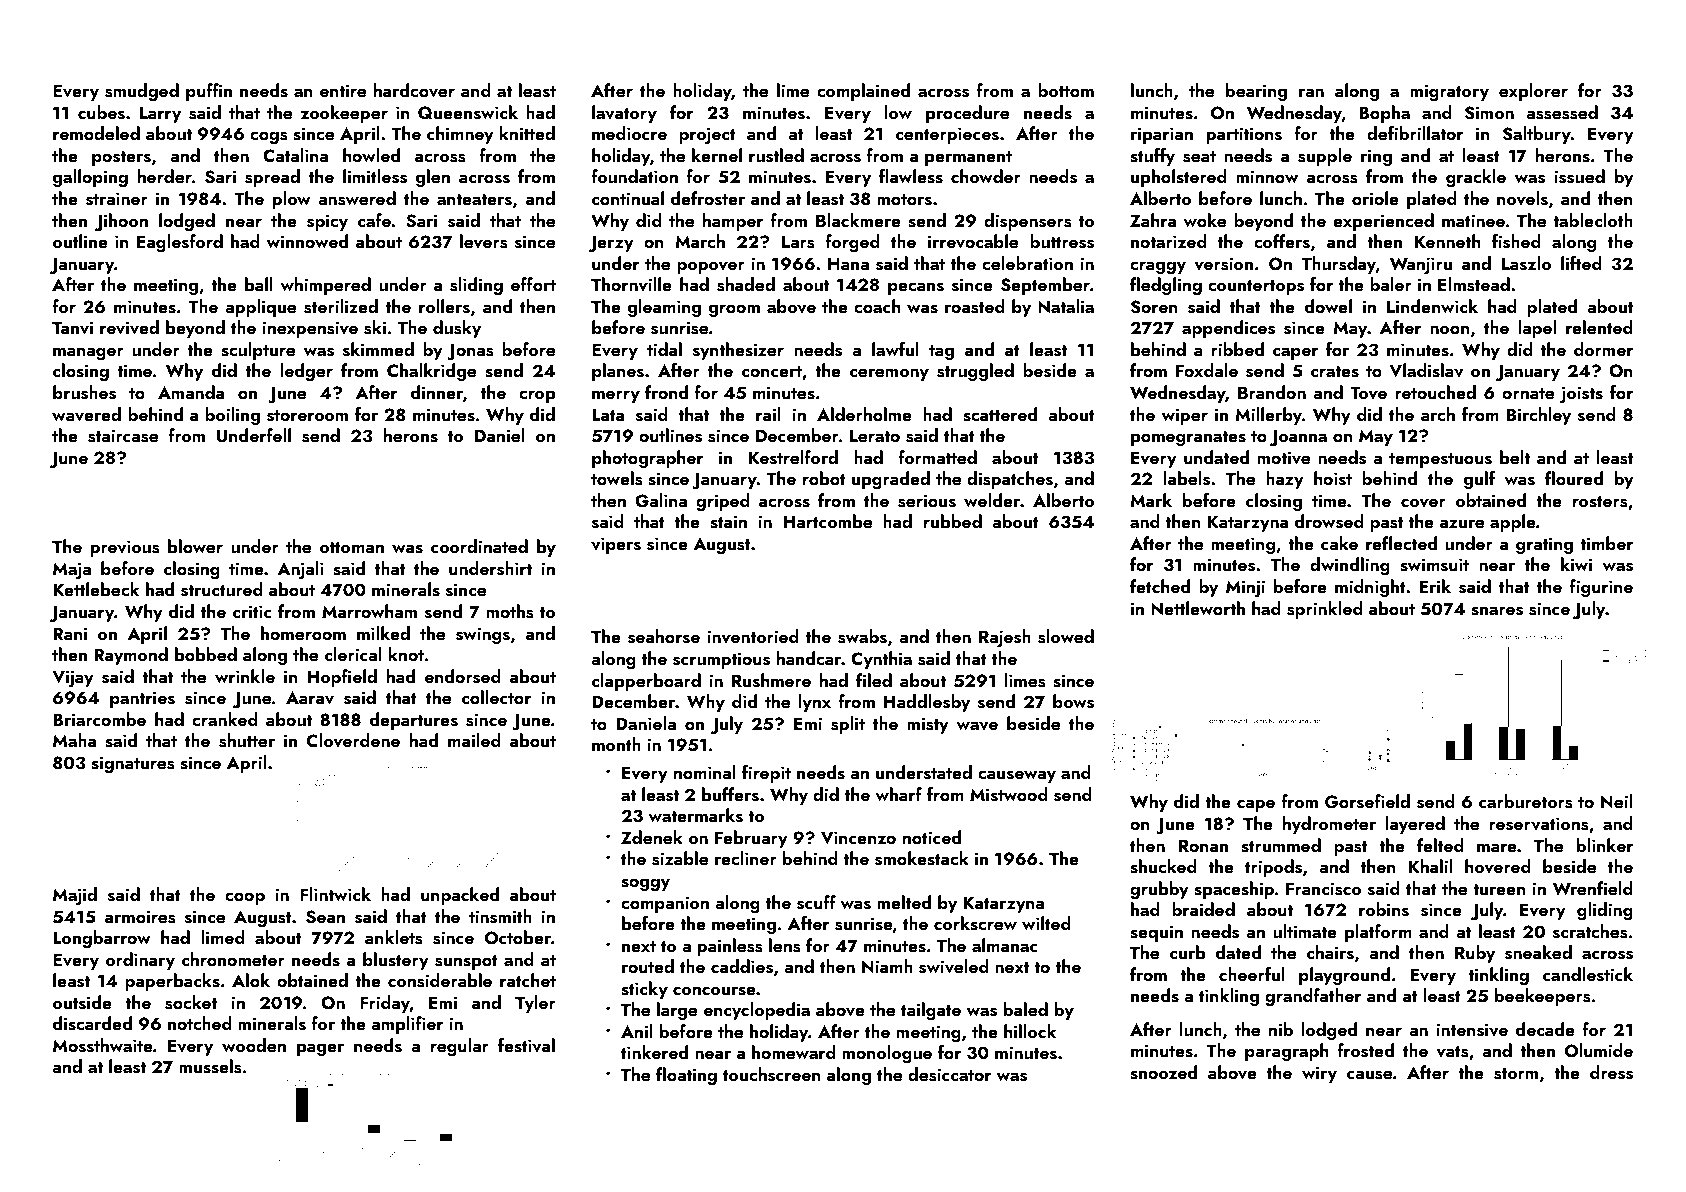  Describe the element at coordinates (142, 92) in the screenshot. I see `smudged` at that location.
